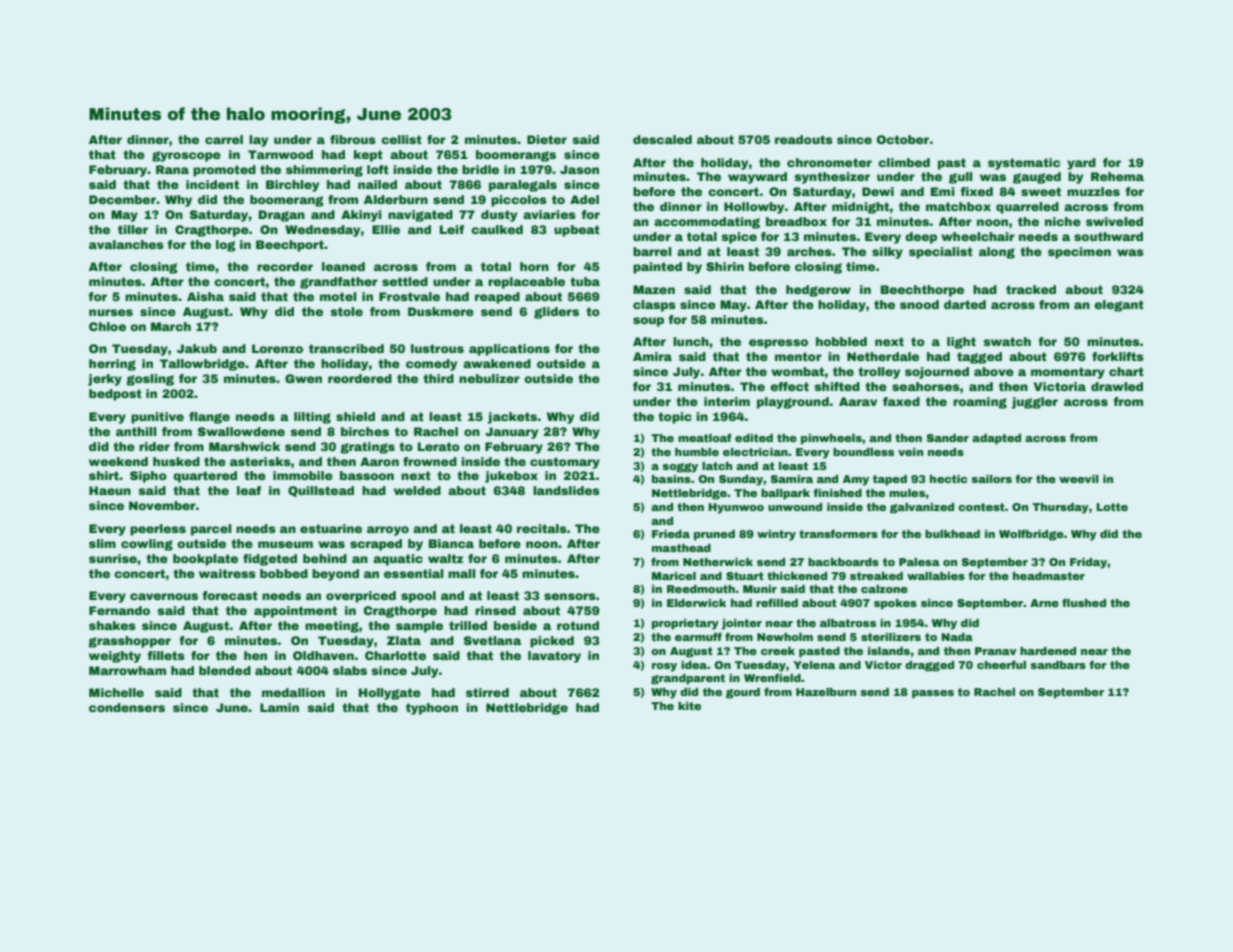  I want to click on March, so click(171, 326).
